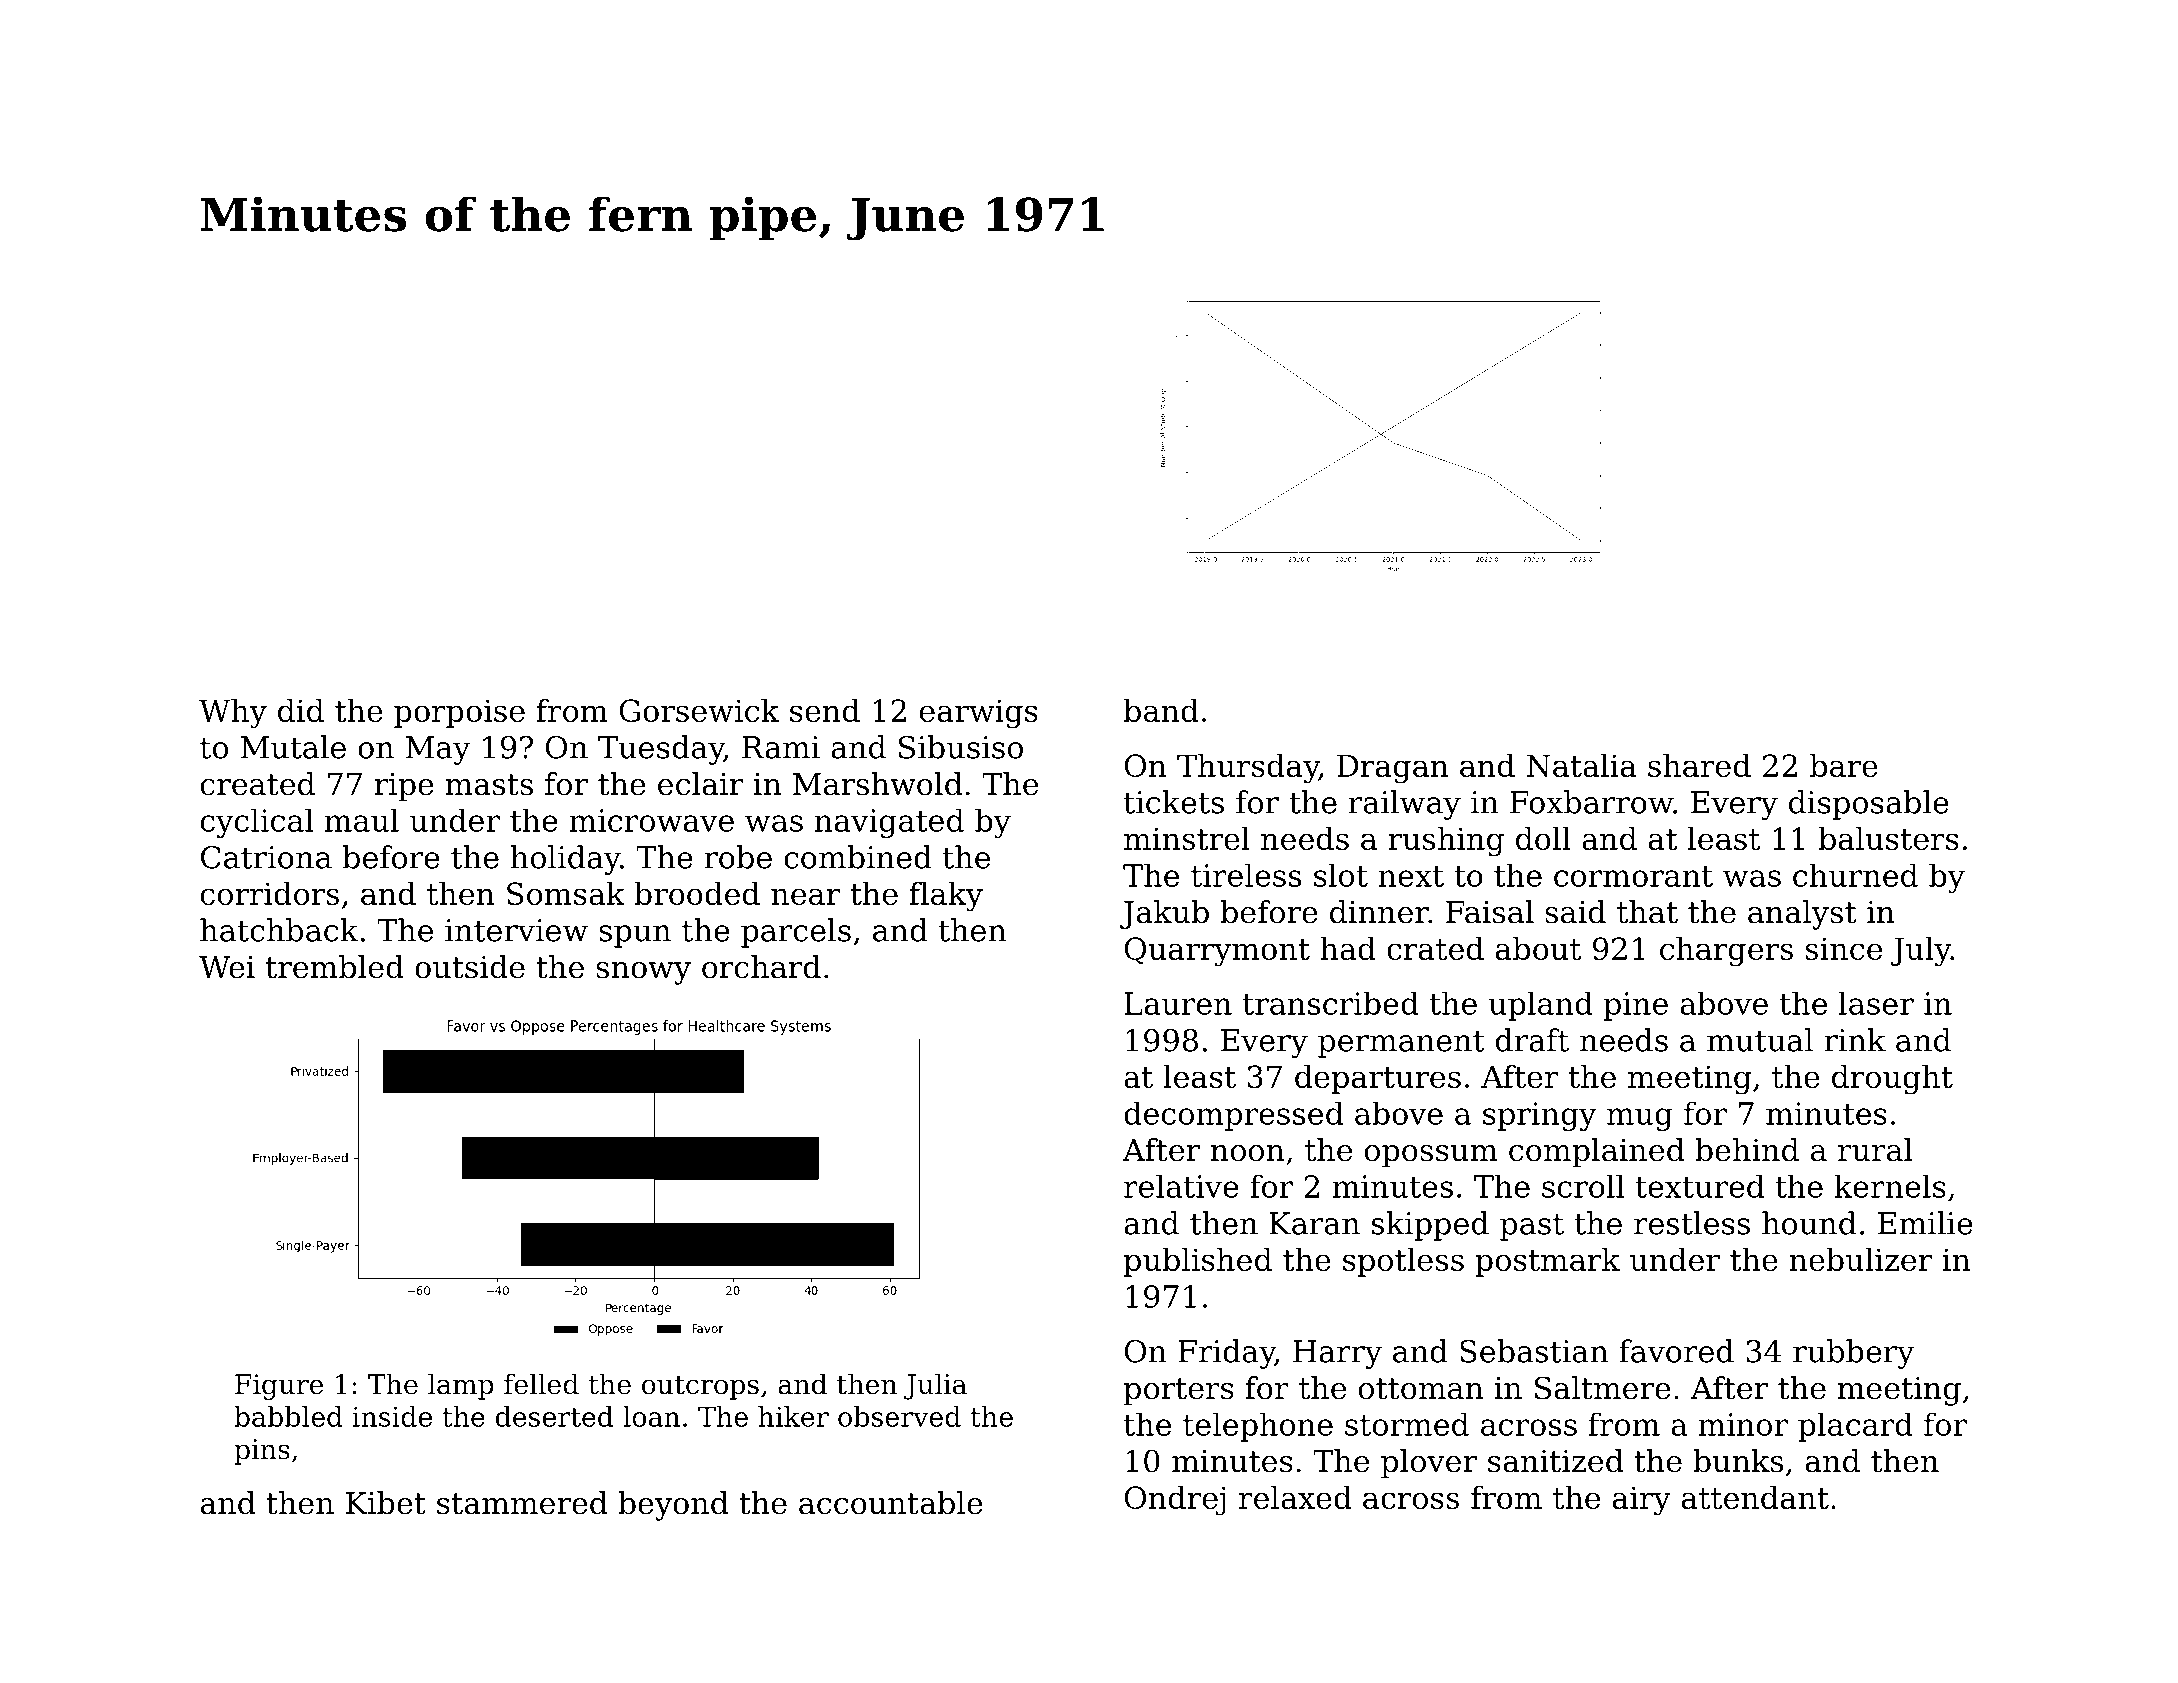 The image size is (2178, 1683). Describe the element at coordinates (946, 897) in the page. I see `flaky` at that location.
